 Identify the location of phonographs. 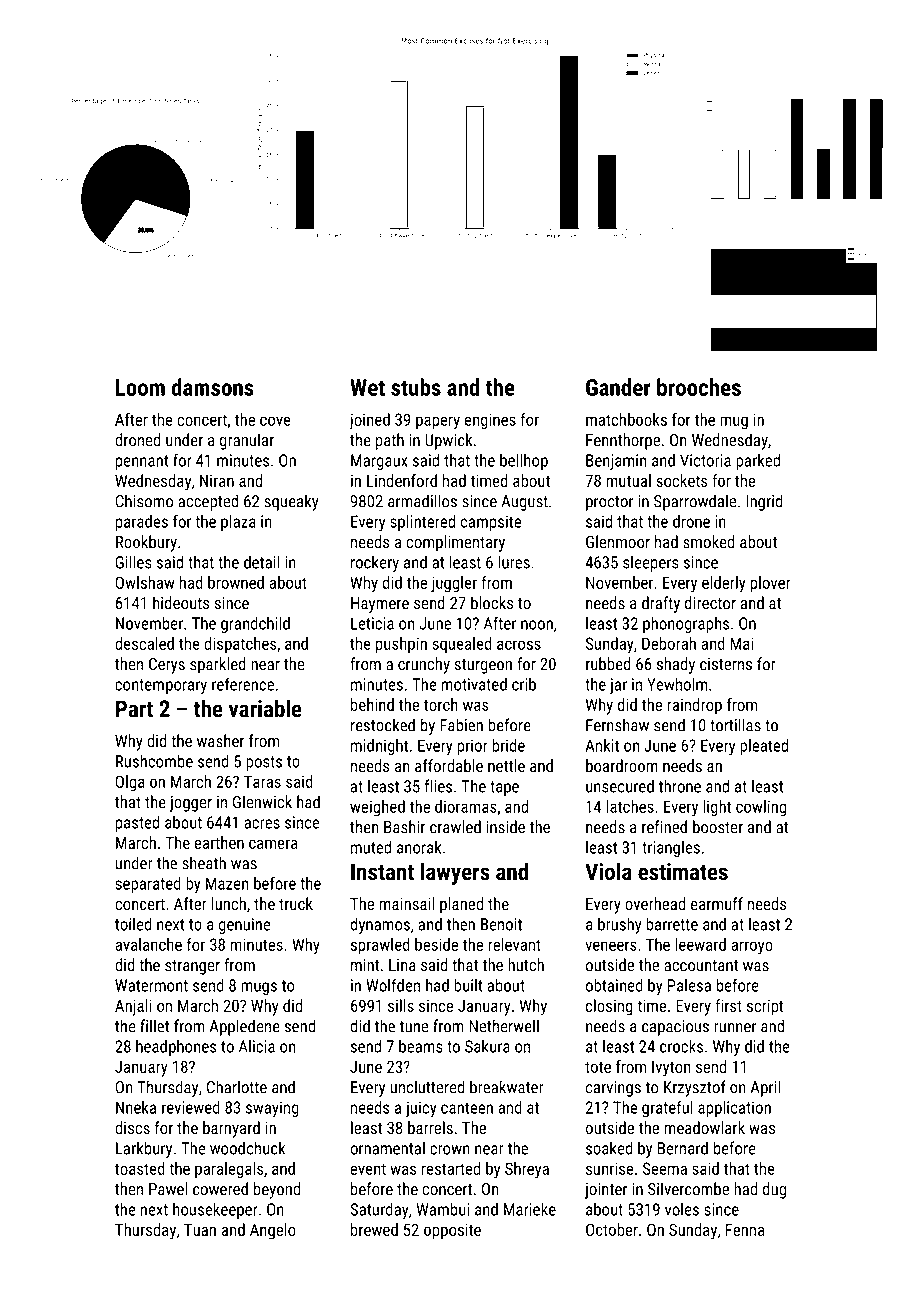
(686, 624).
